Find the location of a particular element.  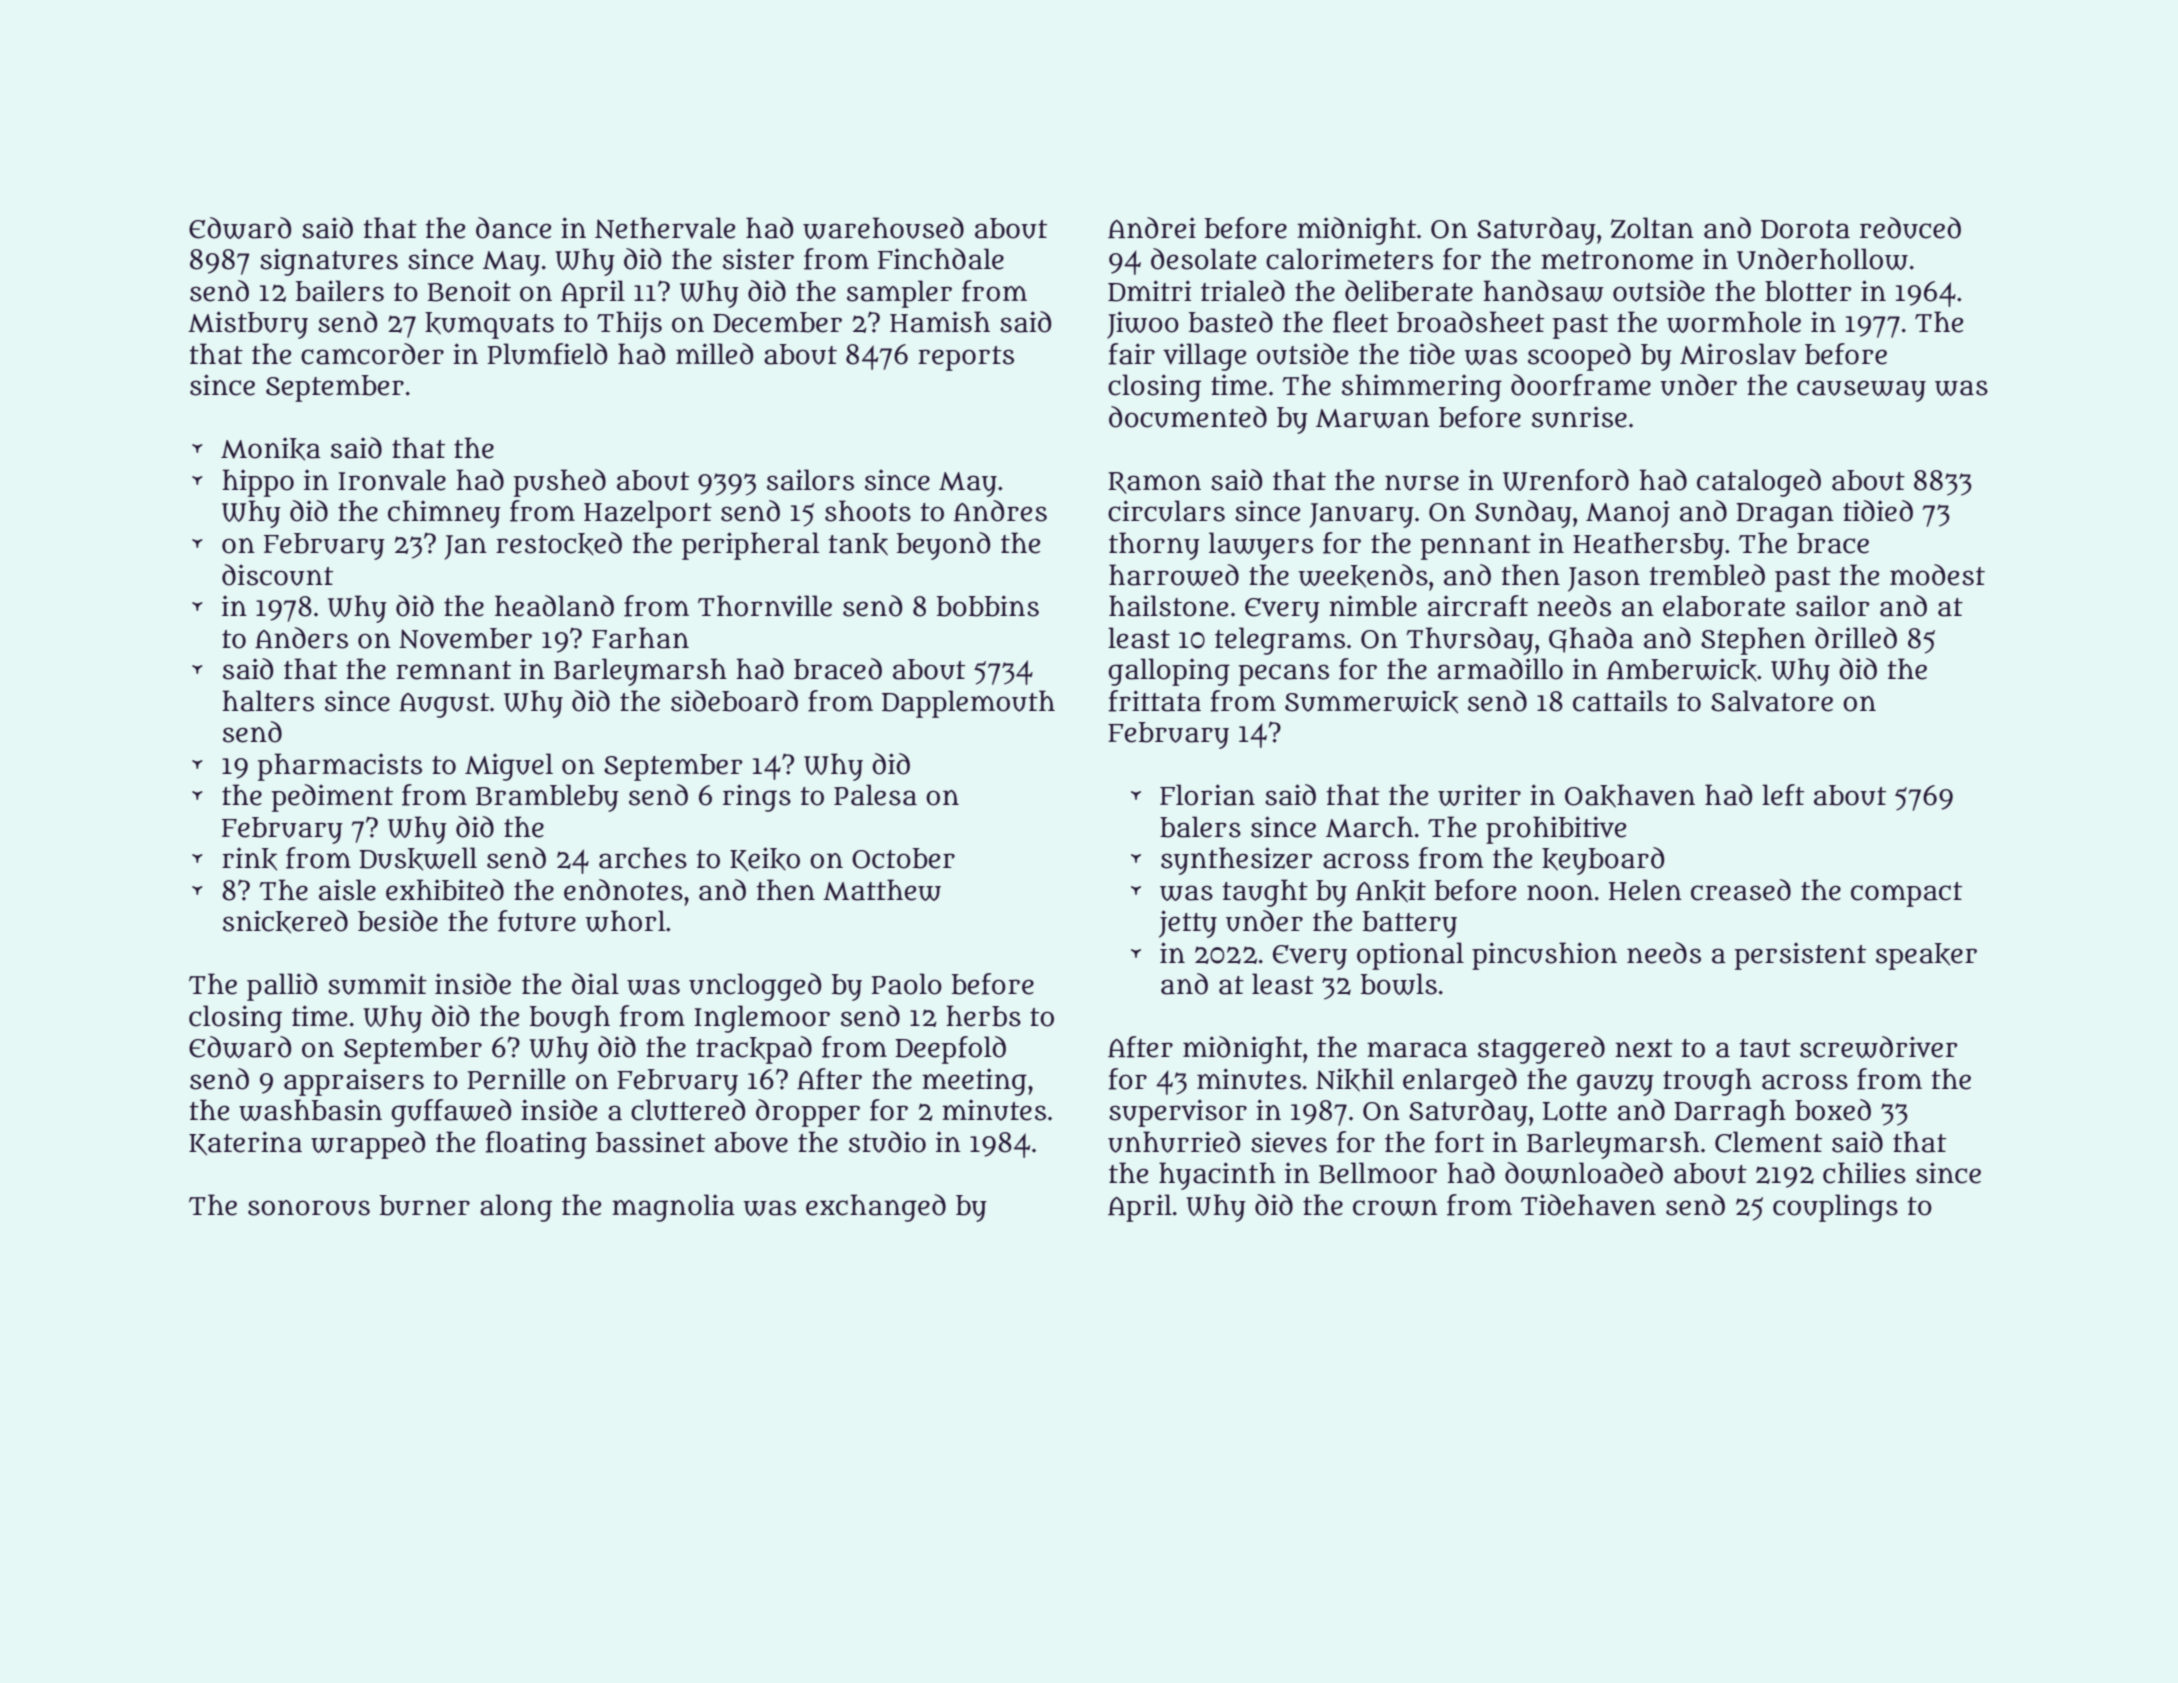

endnotes is located at coordinates (623, 890).
